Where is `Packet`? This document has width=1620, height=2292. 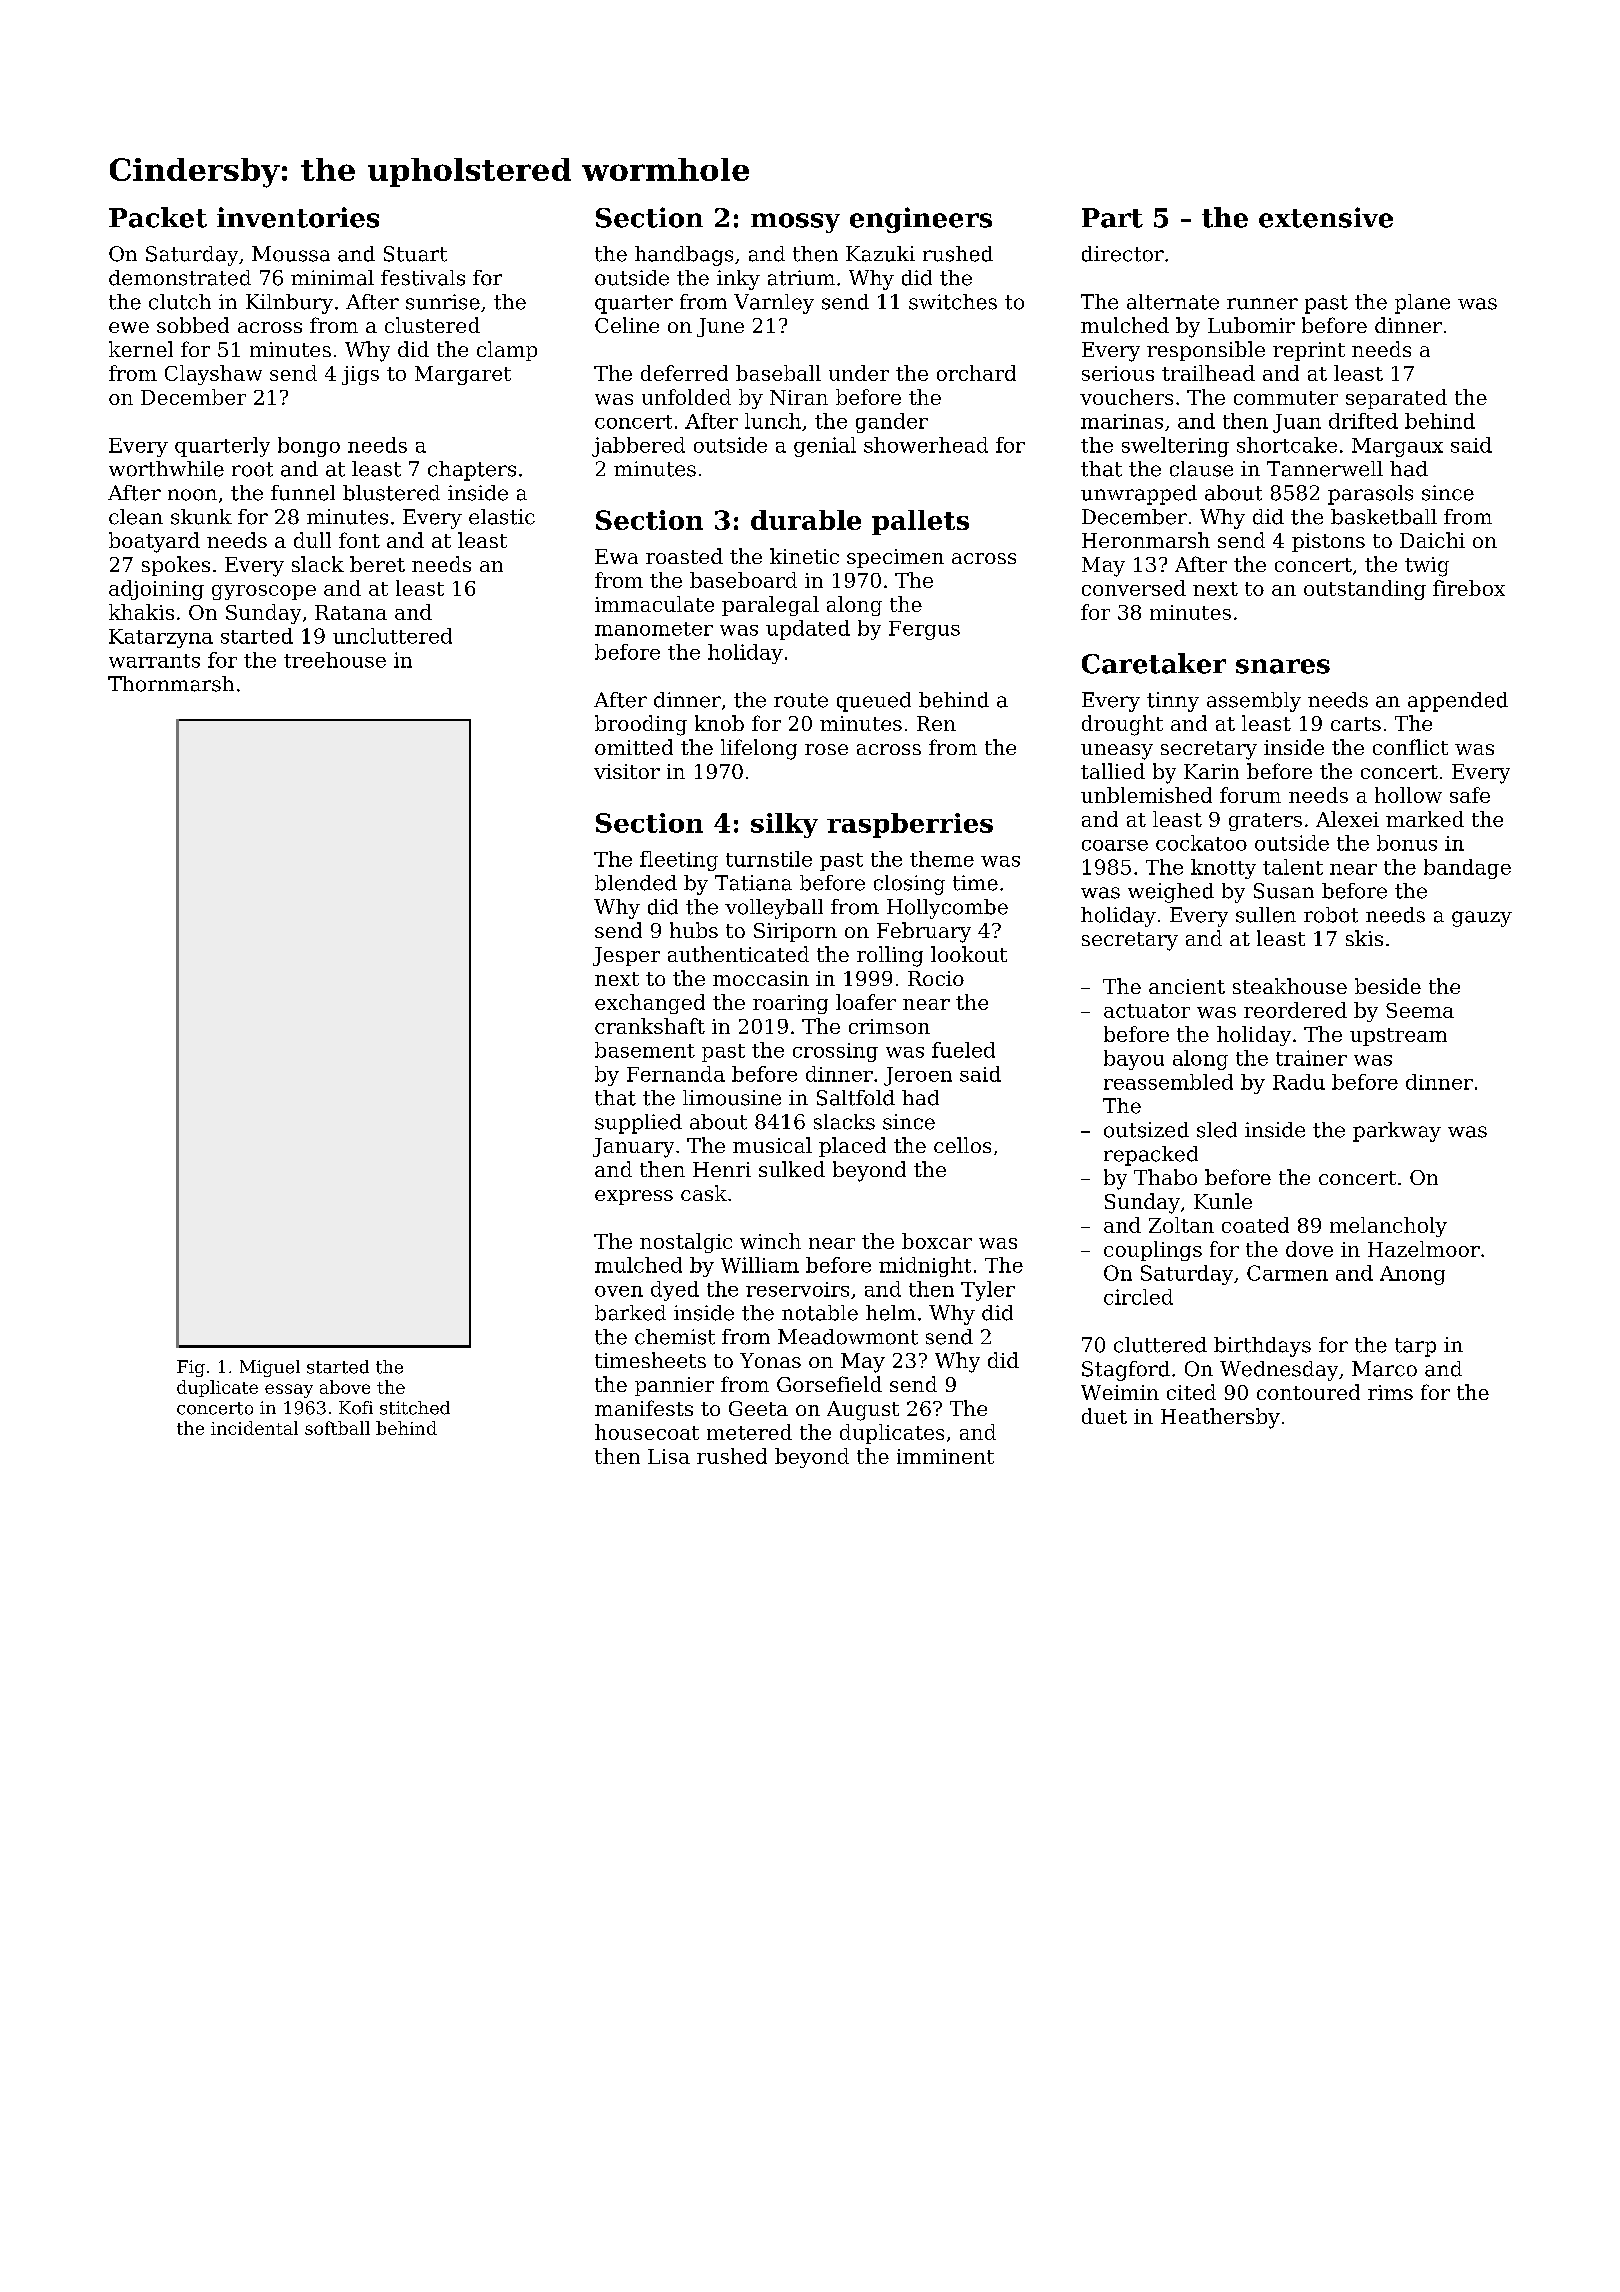 Packet is located at coordinates (158, 217).
